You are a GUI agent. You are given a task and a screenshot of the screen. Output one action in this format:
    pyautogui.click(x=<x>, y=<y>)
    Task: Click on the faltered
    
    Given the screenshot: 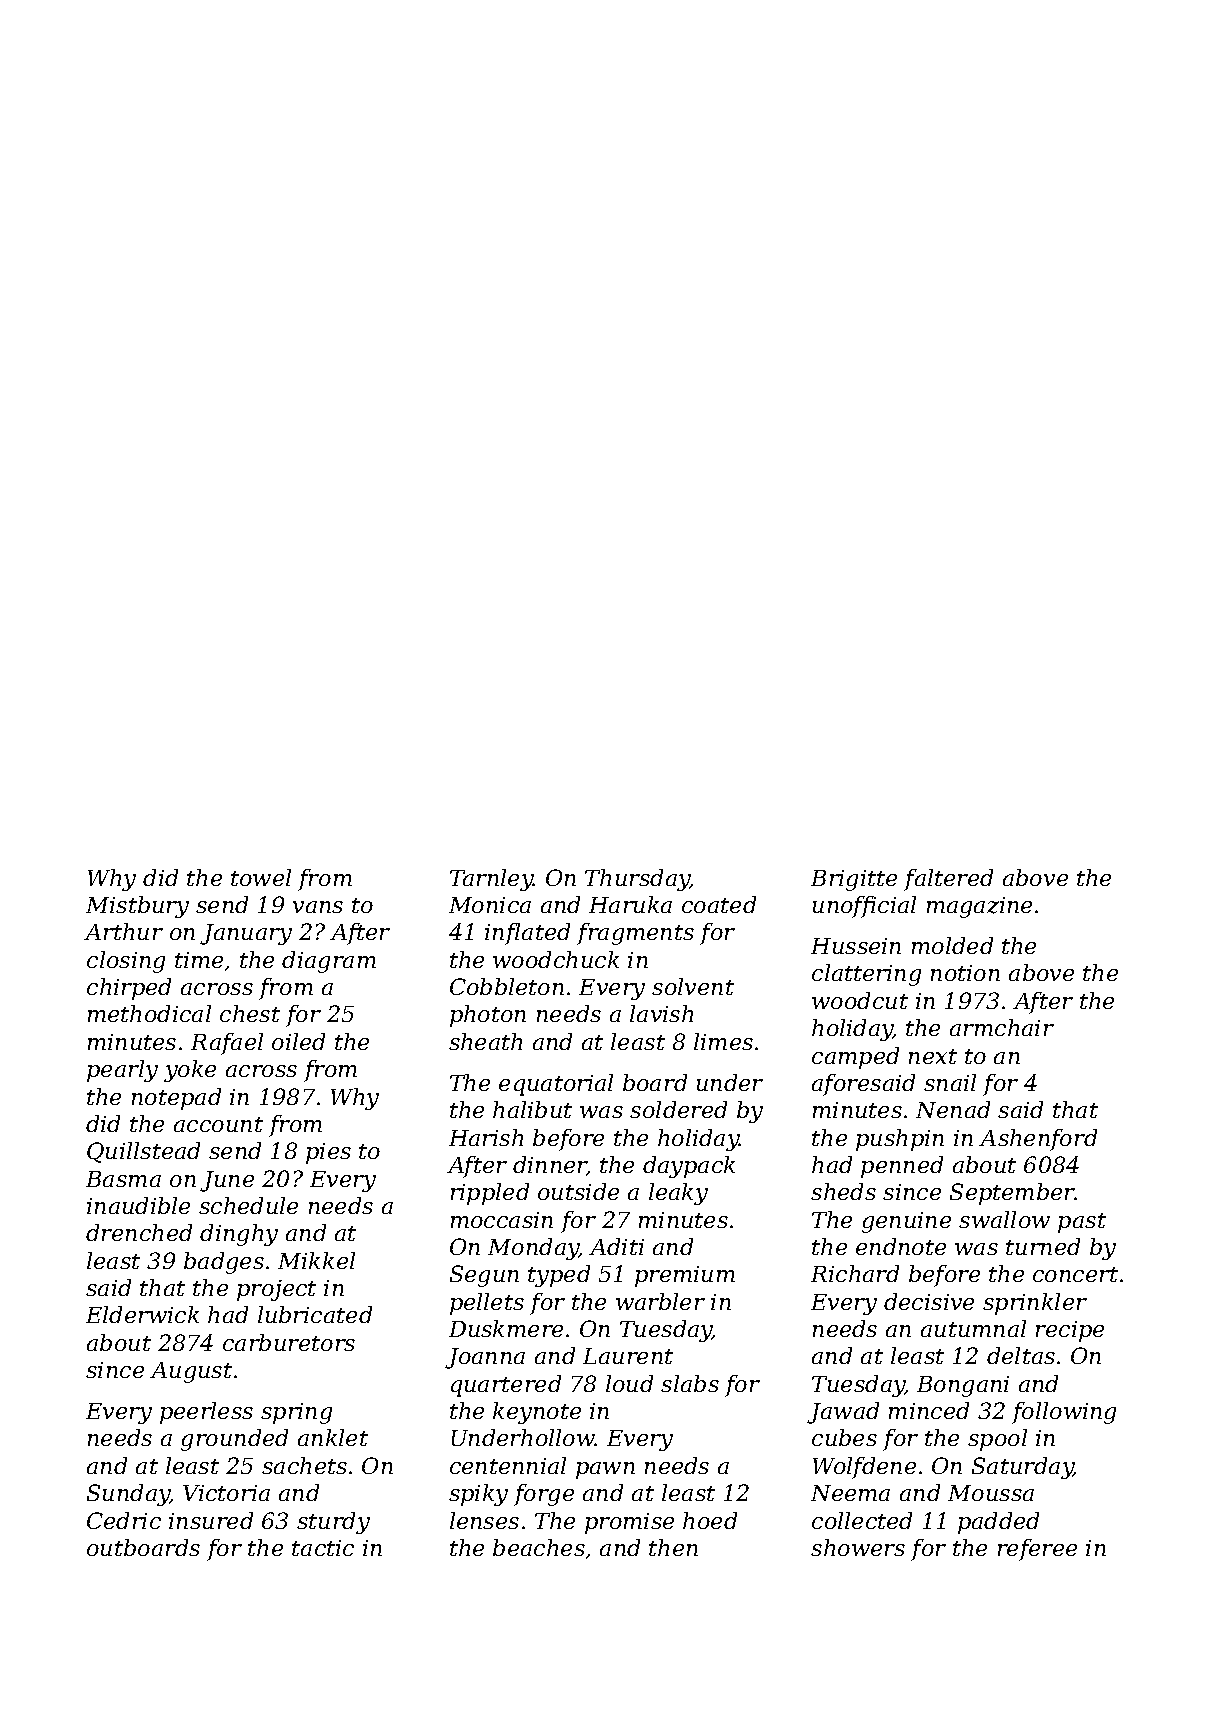 What is the action you would take?
    pyautogui.click(x=948, y=880)
